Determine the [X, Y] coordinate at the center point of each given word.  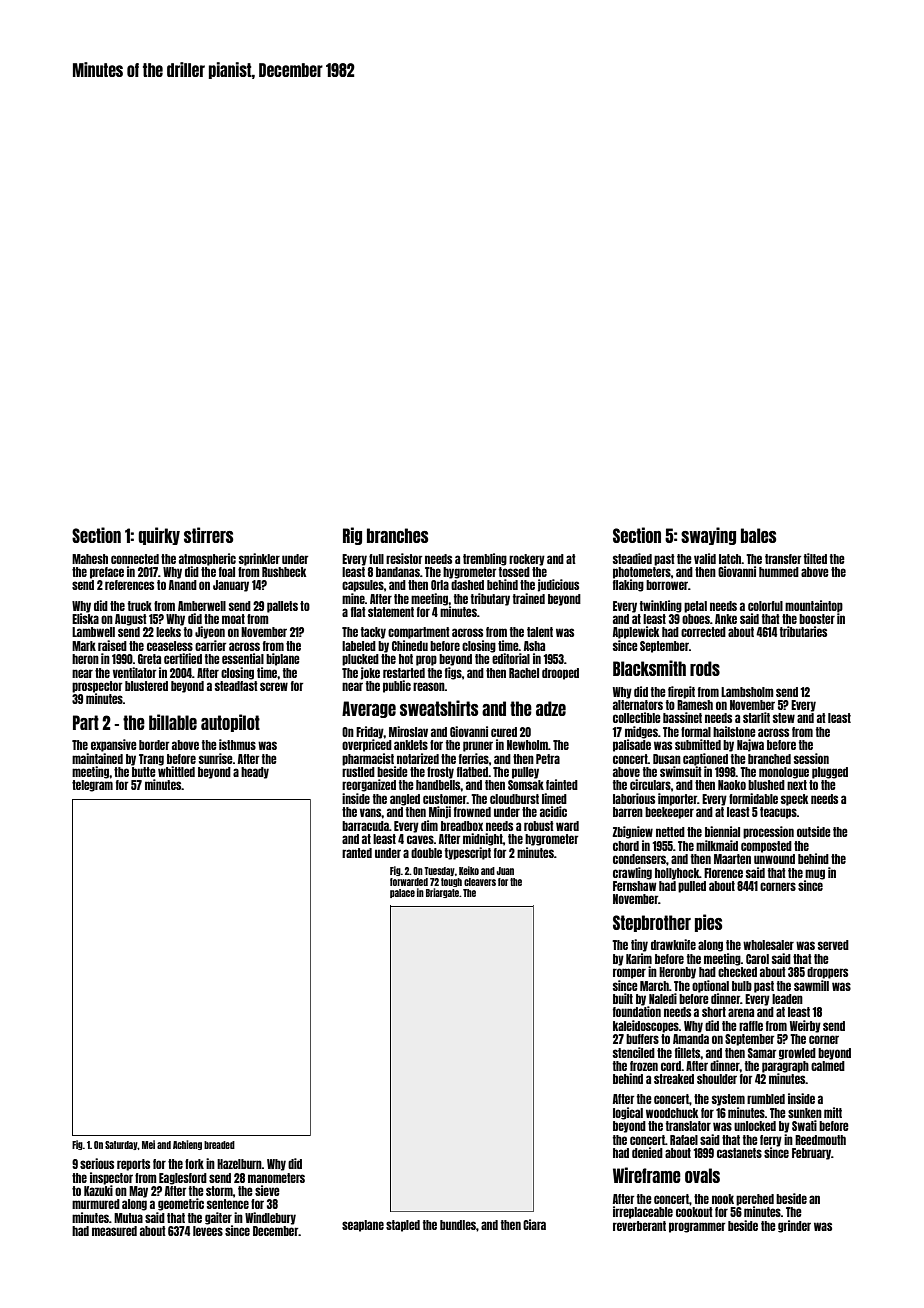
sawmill [811, 985]
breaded [219, 1145]
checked [737, 972]
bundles [458, 1225]
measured [114, 1231]
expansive [114, 745]
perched [755, 1200]
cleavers [480, 882]
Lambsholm [747, 692]
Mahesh [90, 559]
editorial [511, 658]
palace [402, 893]
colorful [765, 606]
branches [397, 535]
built [623, 998]
